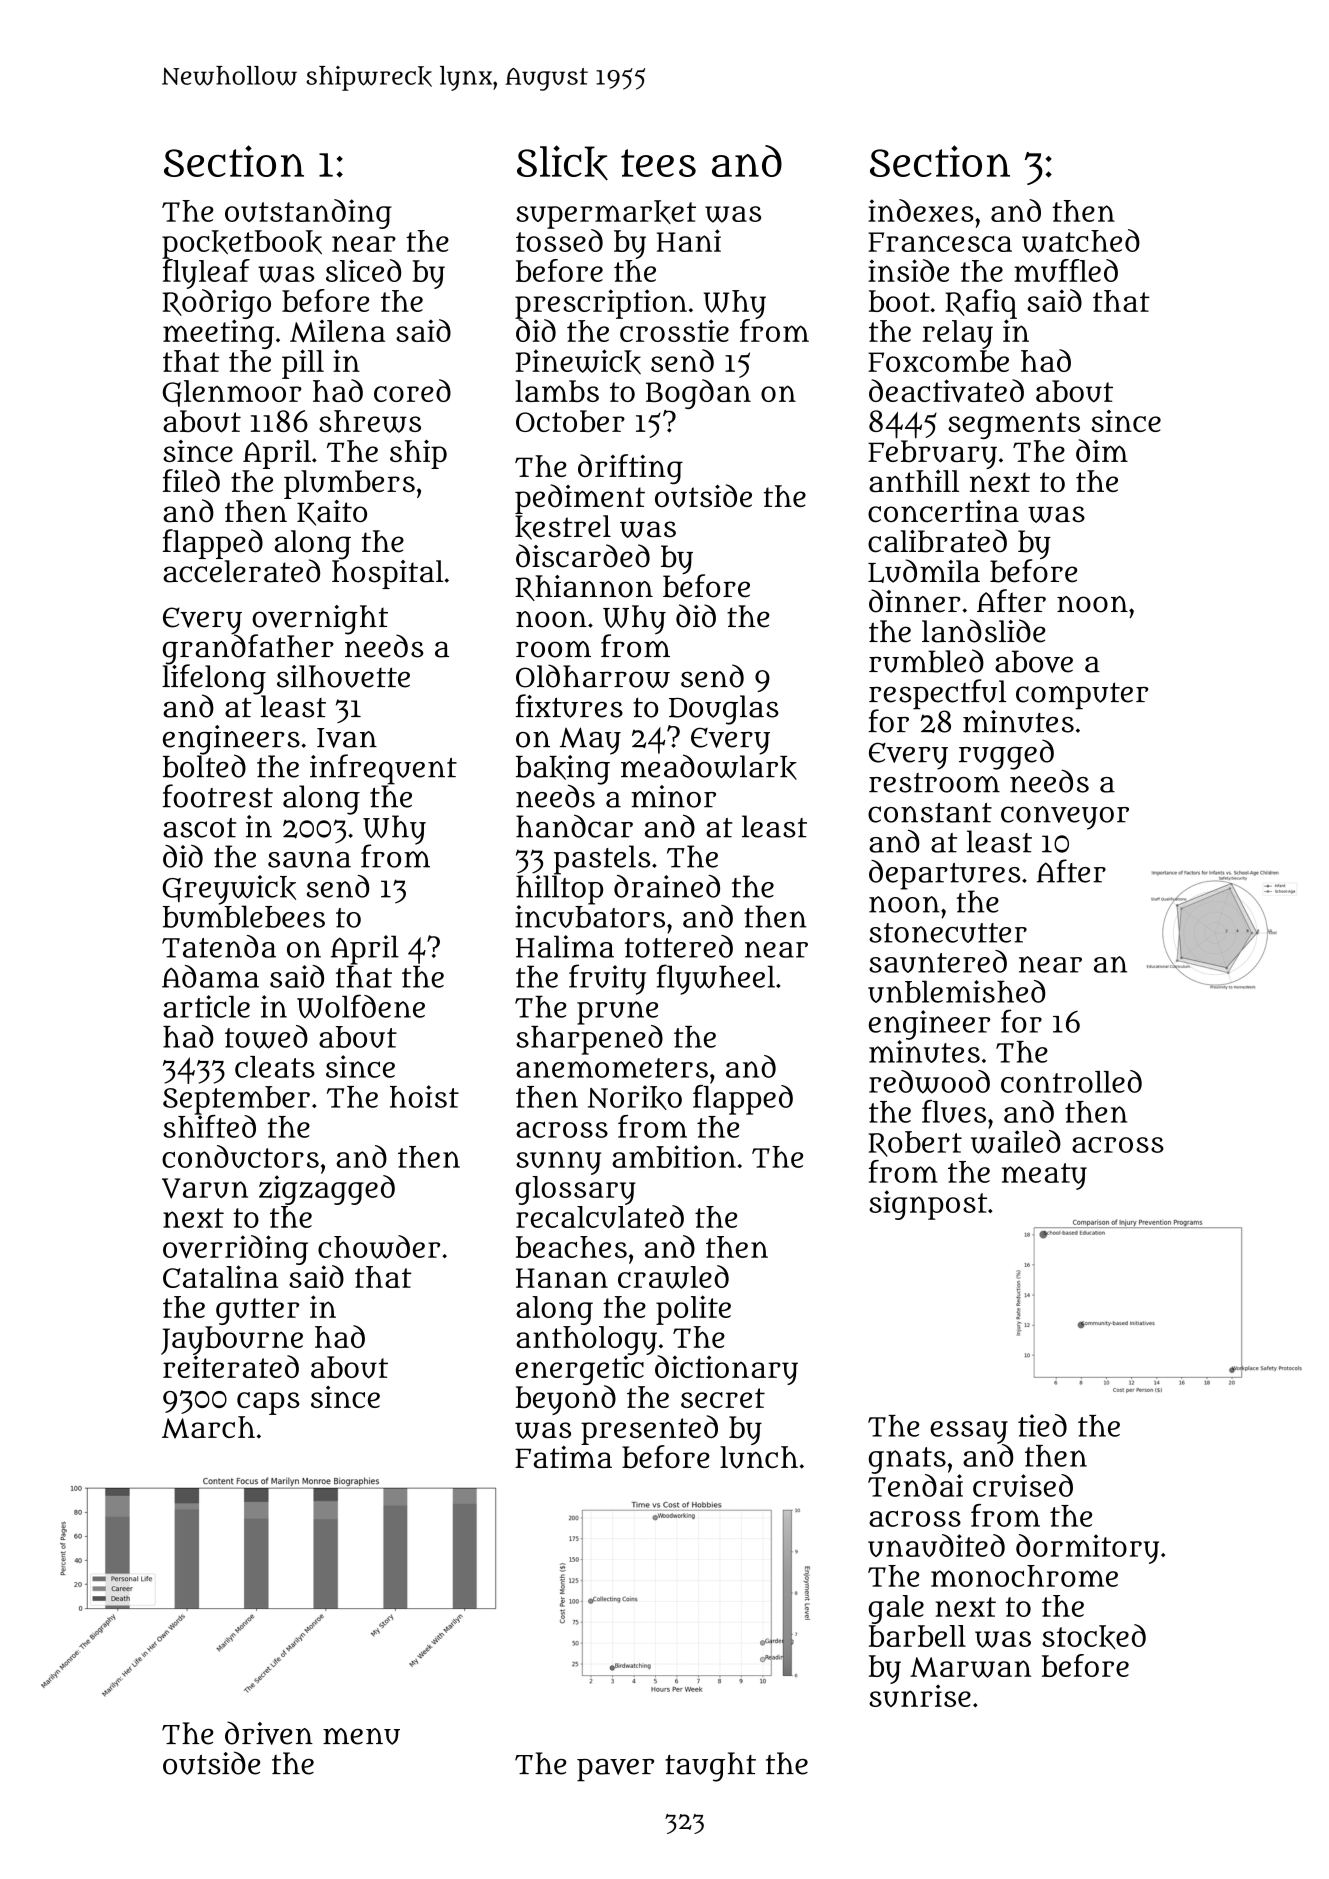  I want to click on shifted, so click(209, 1126).
